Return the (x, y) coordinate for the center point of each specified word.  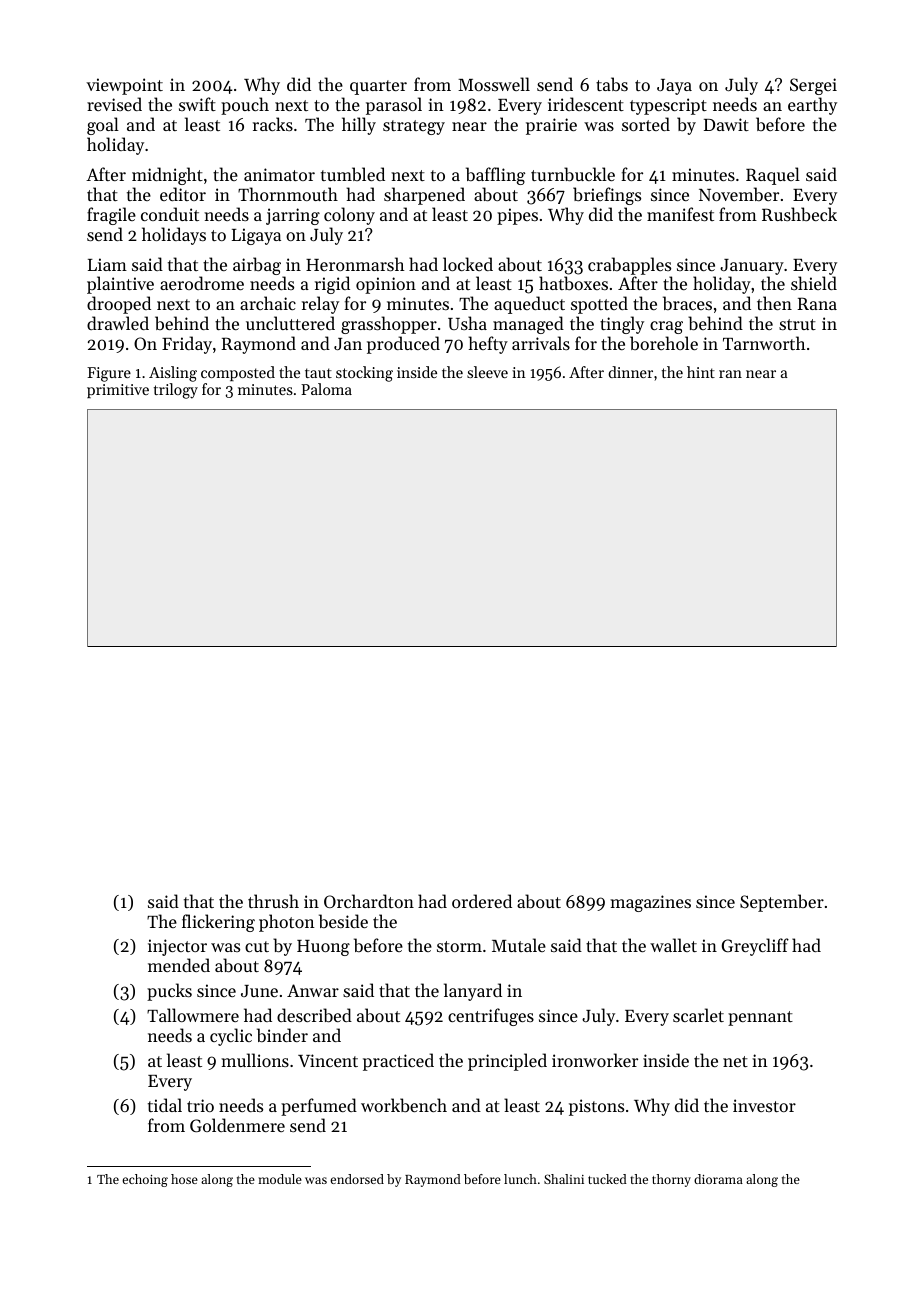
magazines (650, 903)
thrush (273, 901)
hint (701, 372)
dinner (630, 372)
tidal (165, 1105)
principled (507, 1062)
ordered (482, 901)
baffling (495, 176)
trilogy (176, 391)
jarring (293, 216)
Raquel (773, 176)
